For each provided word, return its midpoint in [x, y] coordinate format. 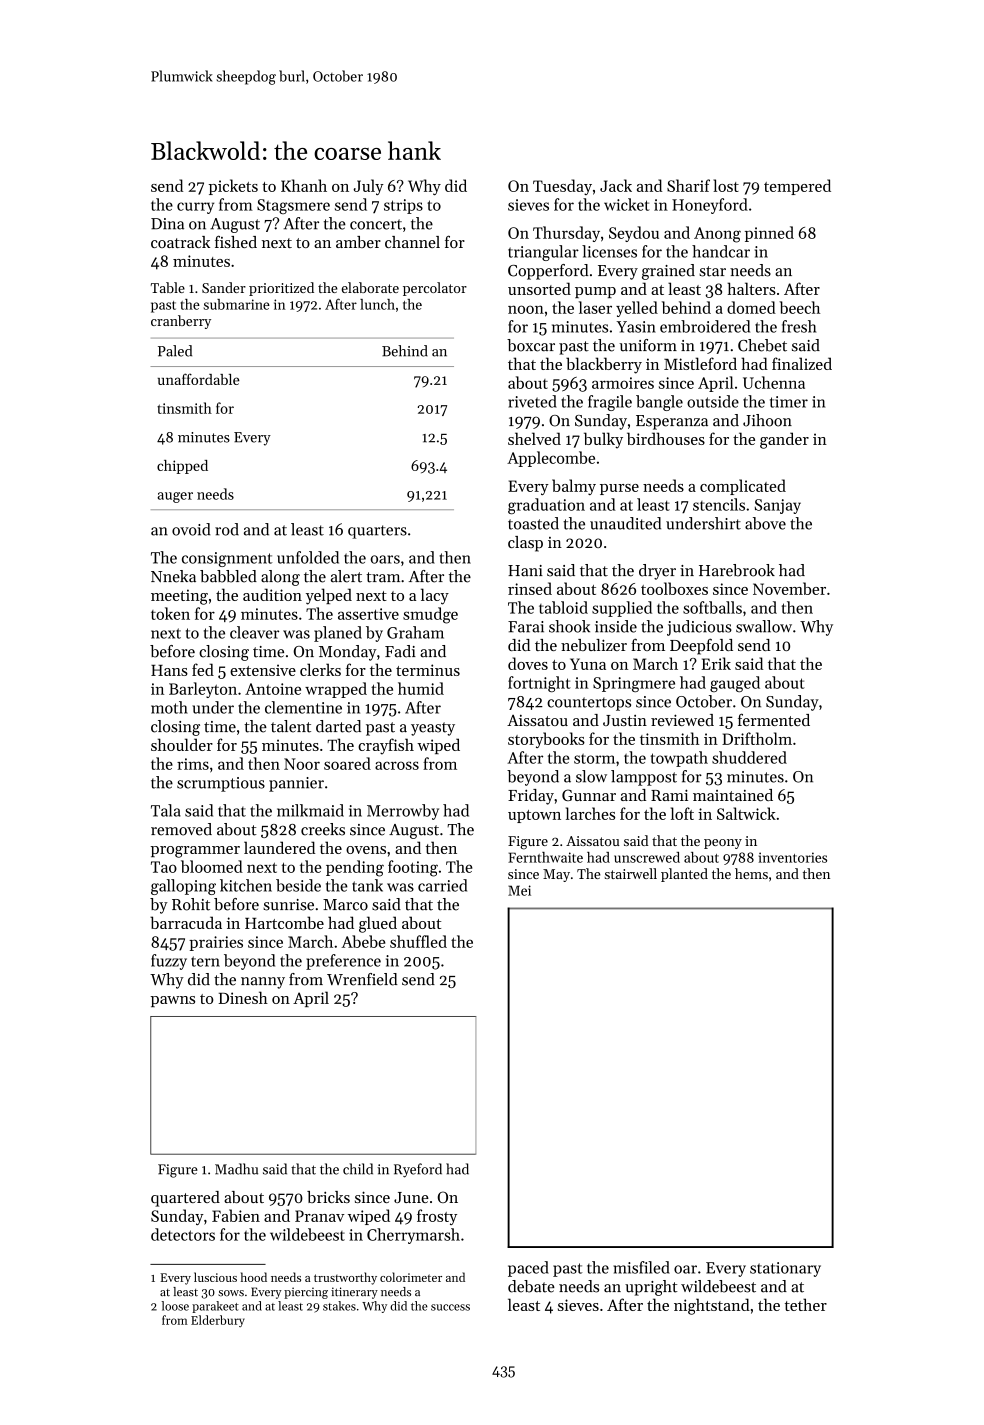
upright [651, 1288]
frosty [437, 1217]
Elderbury [218, 1321]
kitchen [246, 885]
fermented [774, 719]
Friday [531, 797]
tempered [797, 187]
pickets [233, 187]
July [368, 187]
